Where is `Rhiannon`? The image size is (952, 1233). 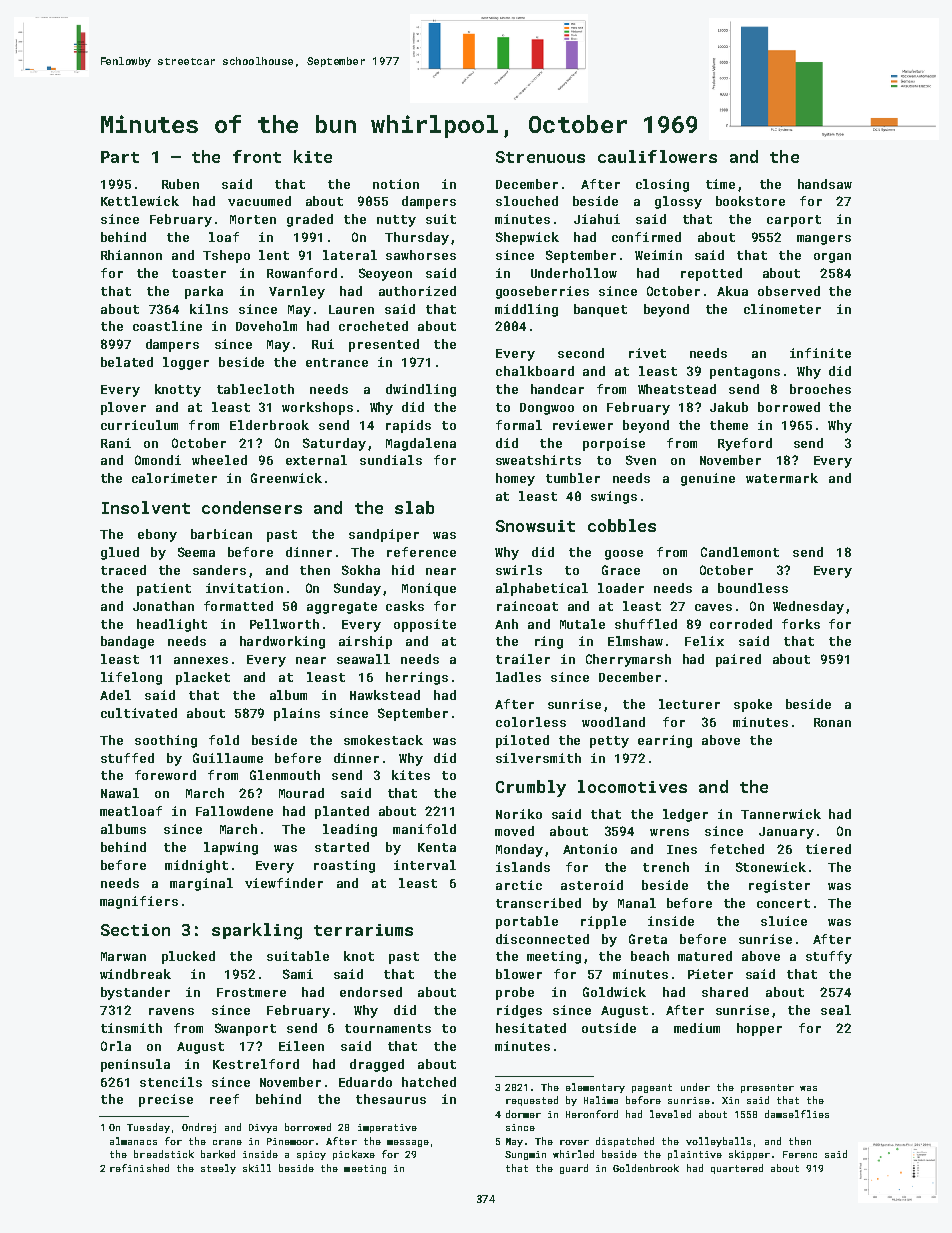
Rhiannon is located at coordinates (131, 255).
